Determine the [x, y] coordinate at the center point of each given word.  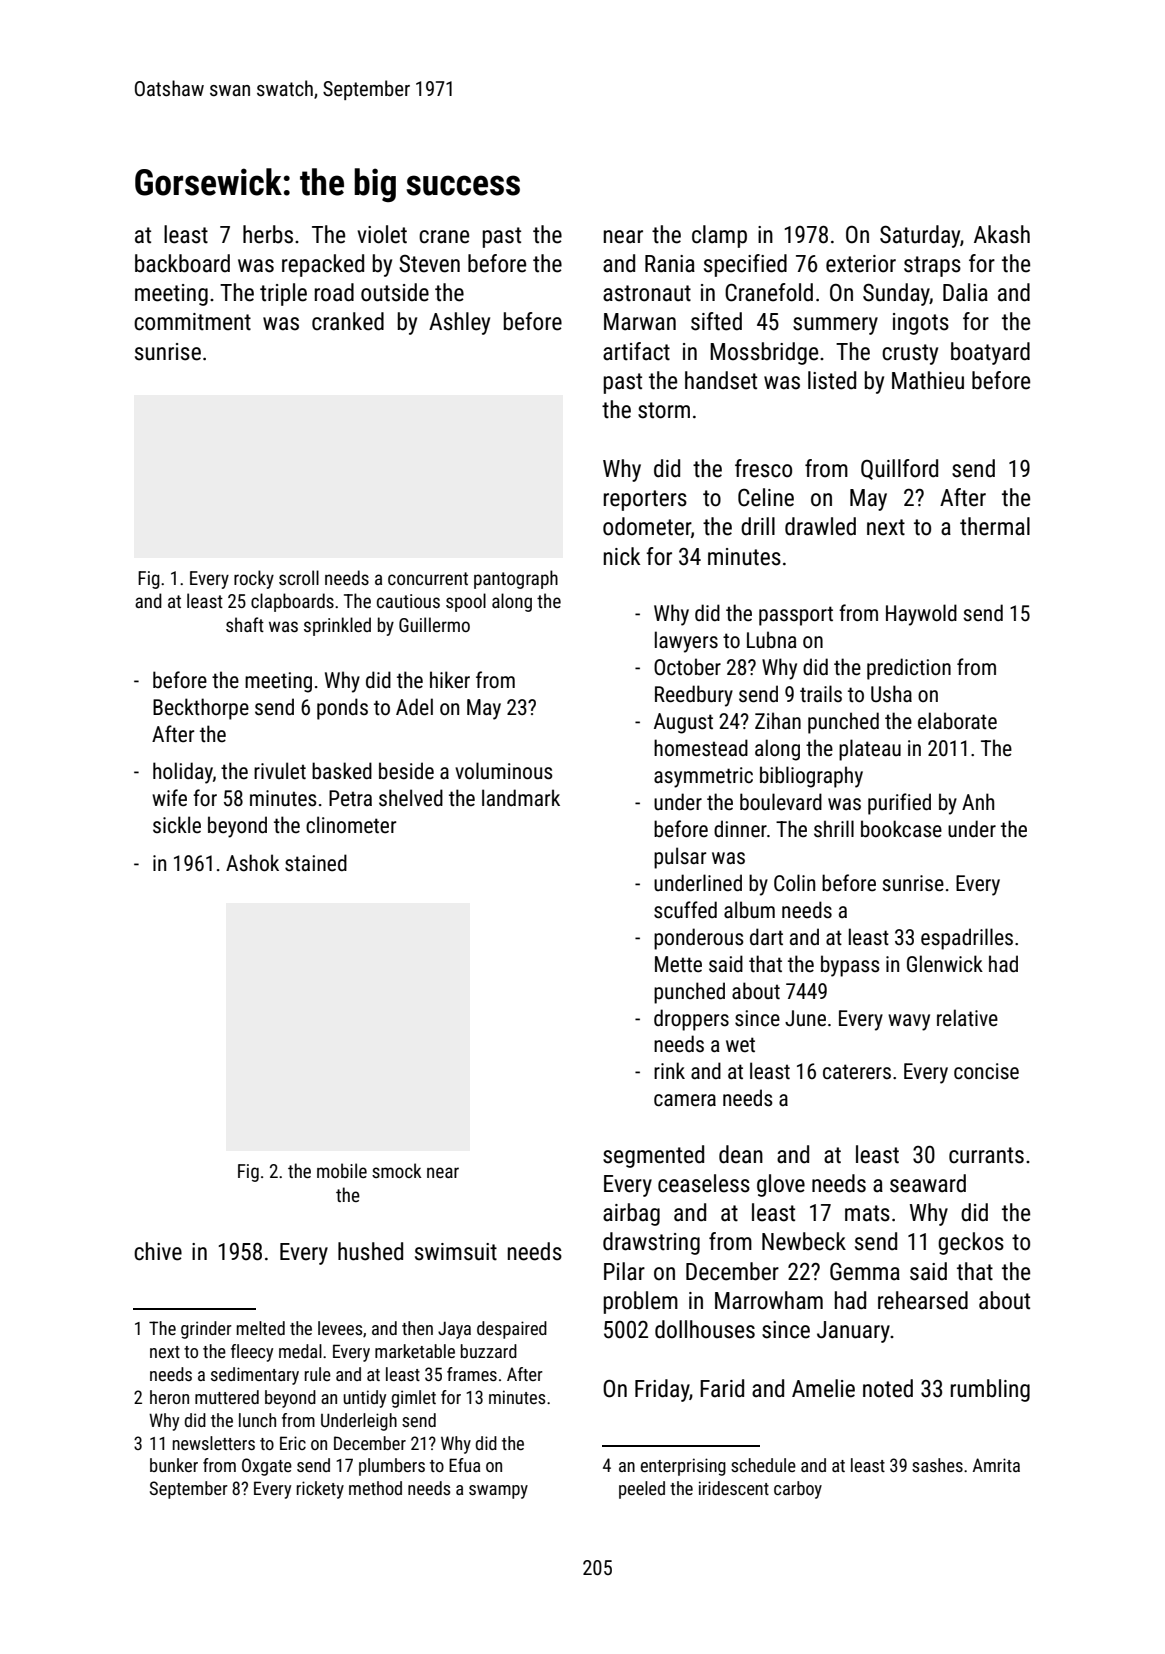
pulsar [680, 858]
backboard [182, 263]
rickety [320, 1490]
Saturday [920, 236]
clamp [719, 236]
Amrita [996, 1465]
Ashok [252, 863]
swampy [498, 1492]
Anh [978, 801]
